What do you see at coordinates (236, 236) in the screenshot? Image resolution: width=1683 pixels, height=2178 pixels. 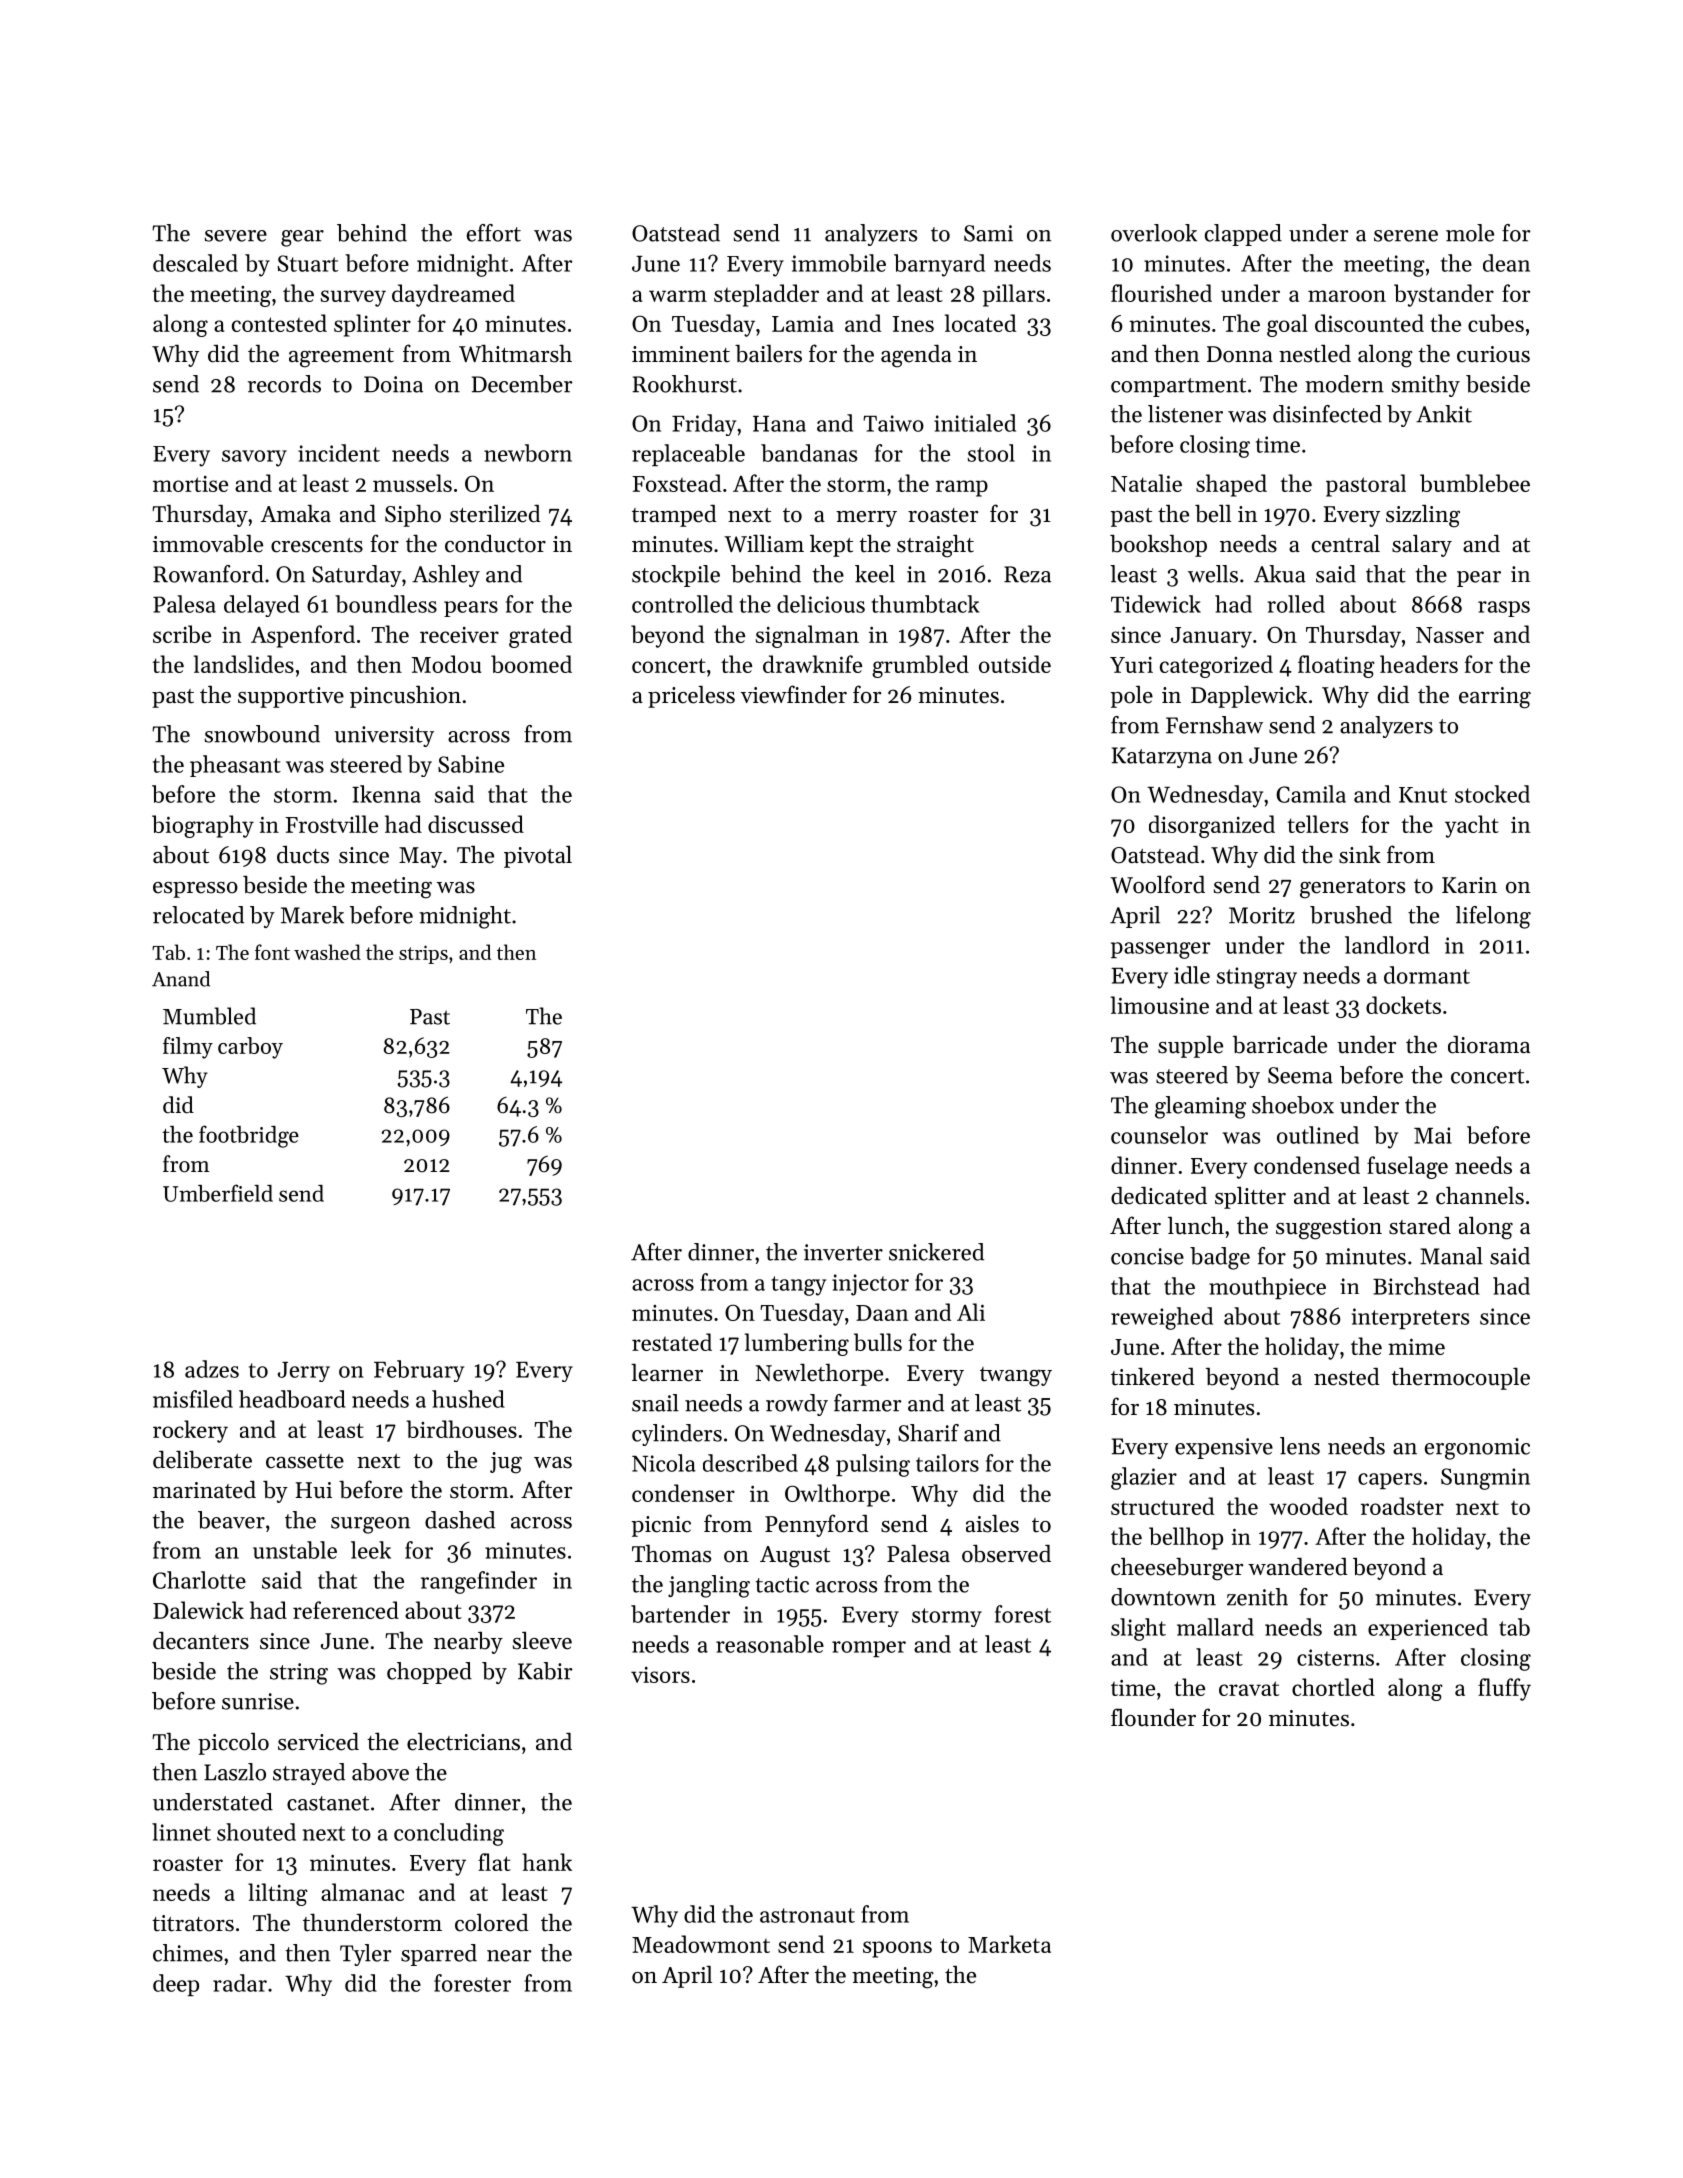 I see `severe` at bounding box center [236, 236].
